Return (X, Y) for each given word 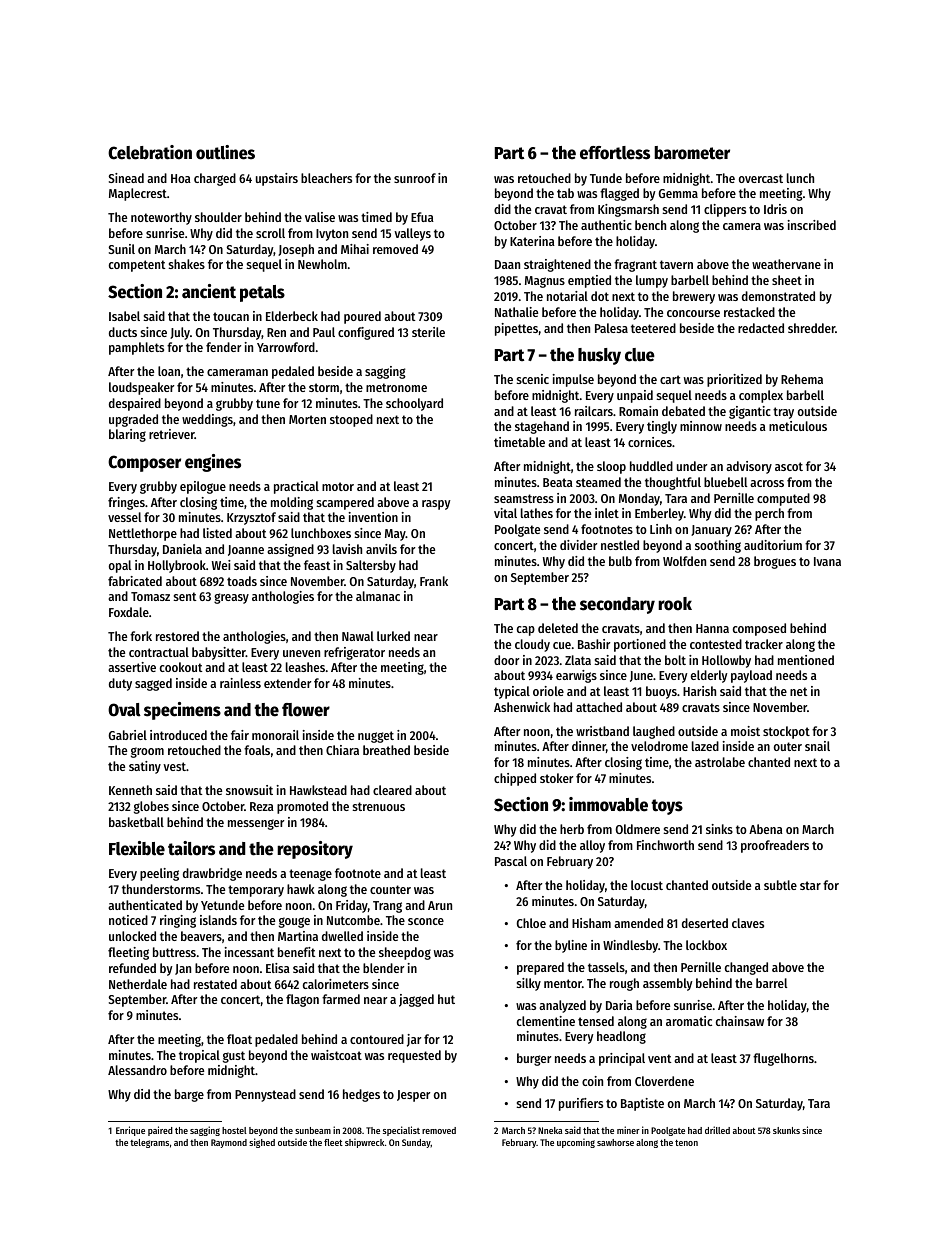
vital (505, 513)
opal (120, 566)
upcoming (576, 1143)
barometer (692, 153)
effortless (615, 153)
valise (320, 217)
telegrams (149, 1143)
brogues (775, 562)
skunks (786, 1130)
